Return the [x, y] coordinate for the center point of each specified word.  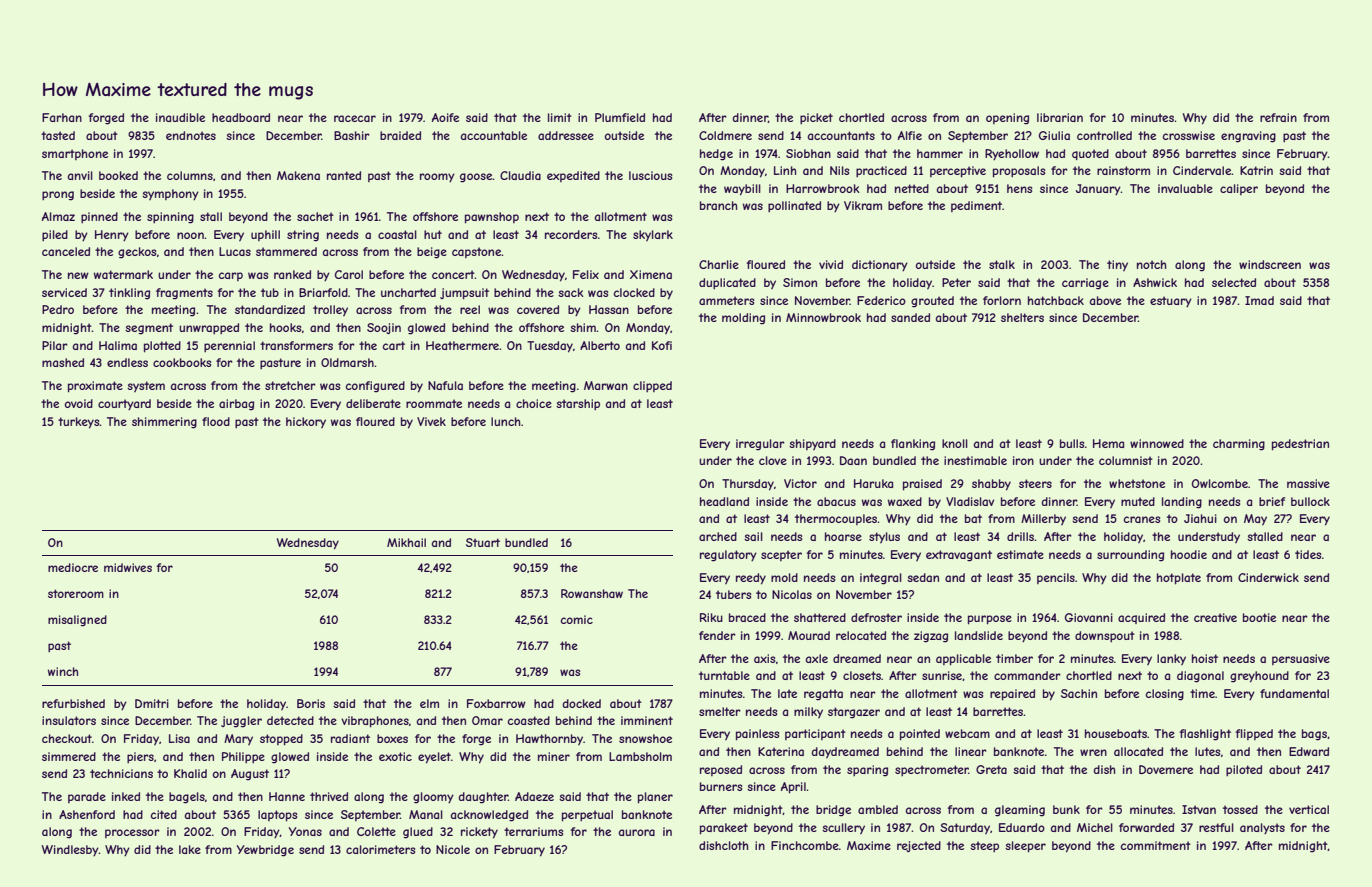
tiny [1117, 265]
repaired [1012, 695]
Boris [311, 703]
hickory [306, 422]
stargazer [854, 713]
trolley [330, 310]
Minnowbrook [823, 317]
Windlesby [70, 851]
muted [1138, 501]
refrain [1278, 117]
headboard [241, 117]
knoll [955, 443]
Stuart [483, 542]
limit [560, 117]
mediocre [73, 567]
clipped [652, 386]
